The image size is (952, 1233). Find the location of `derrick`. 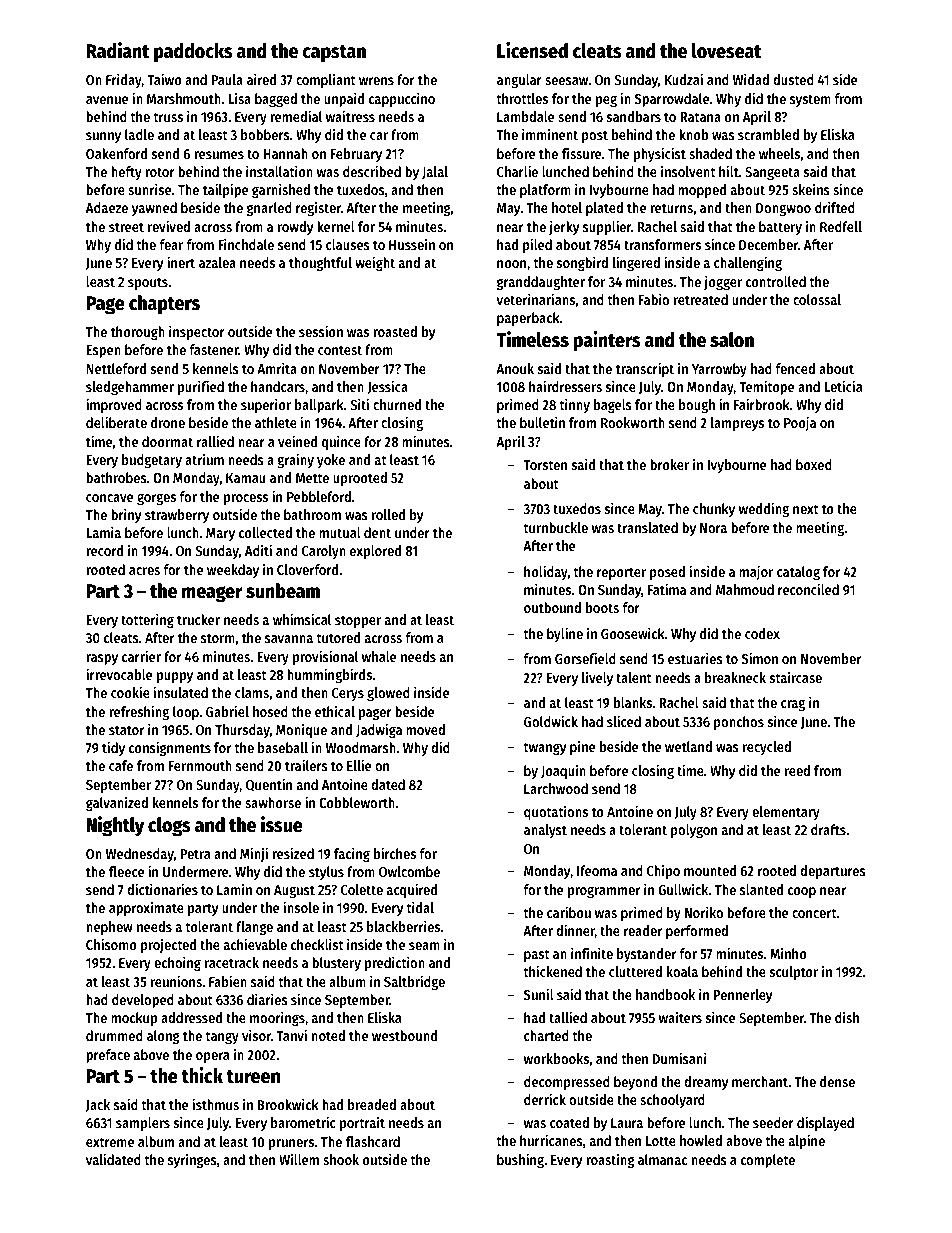

derrick is located at coordinates (545, 1099).
